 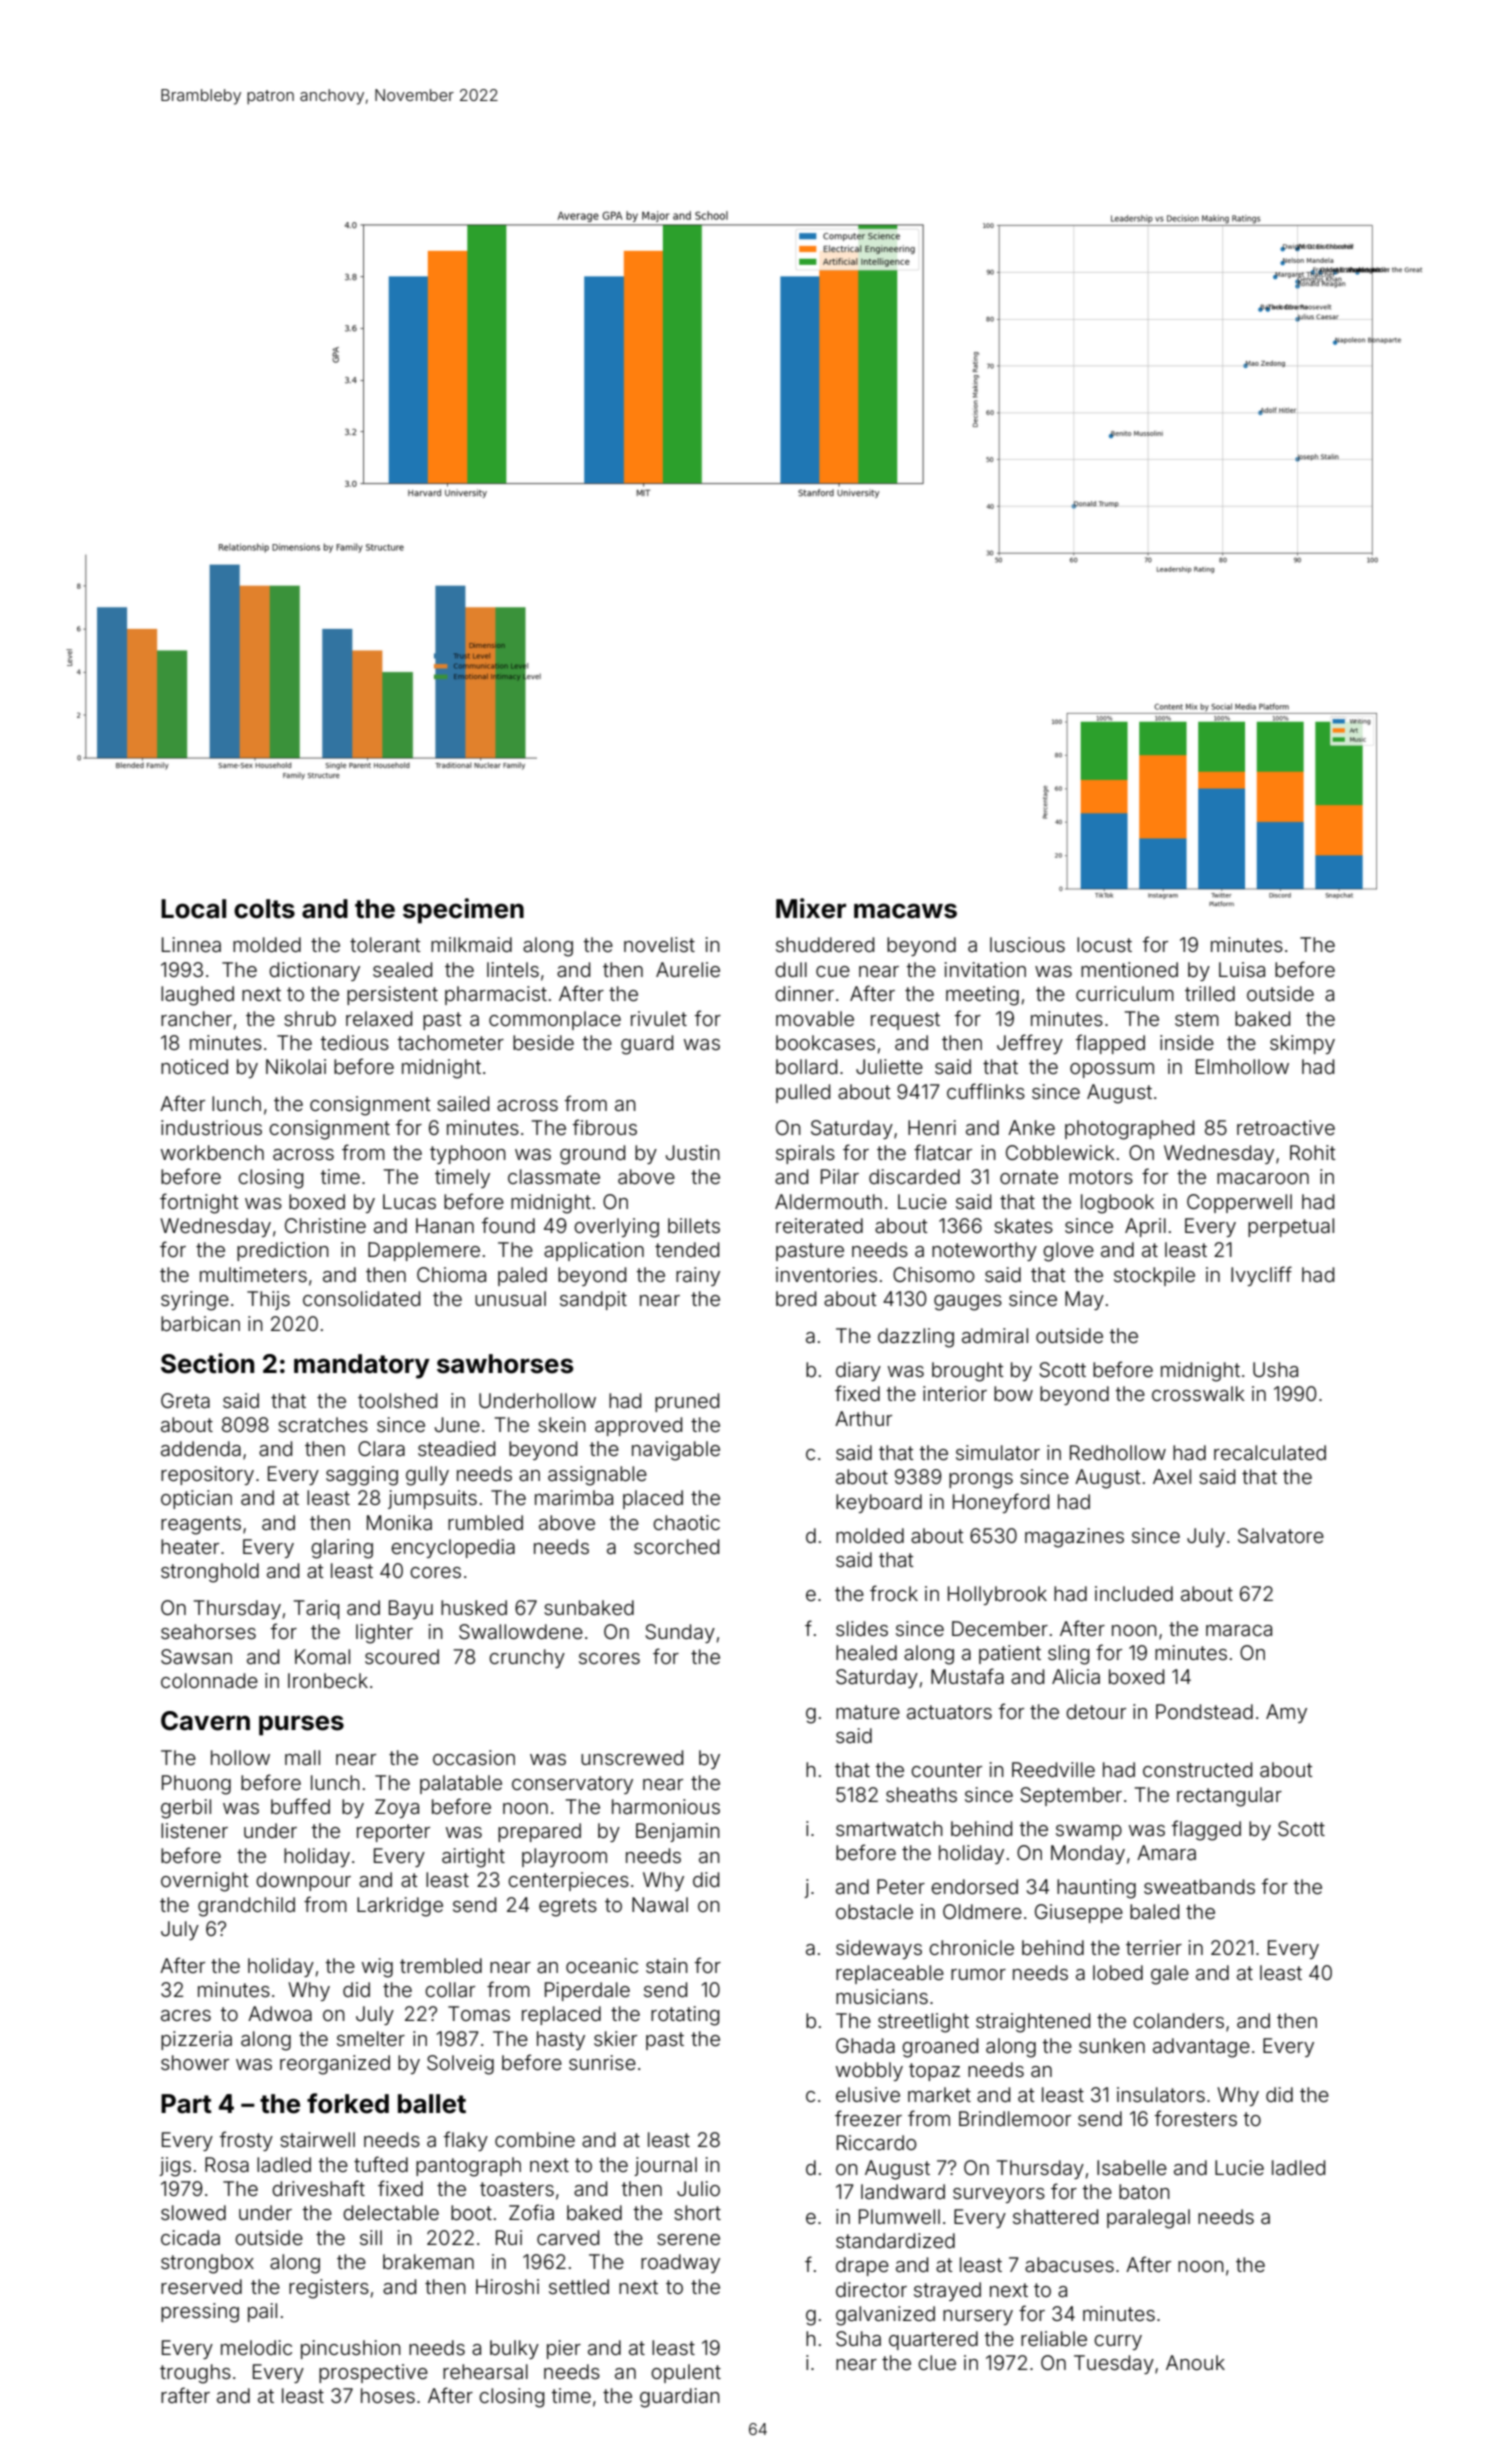 I want to click on Axel, so click(x=1172, y=1476).
